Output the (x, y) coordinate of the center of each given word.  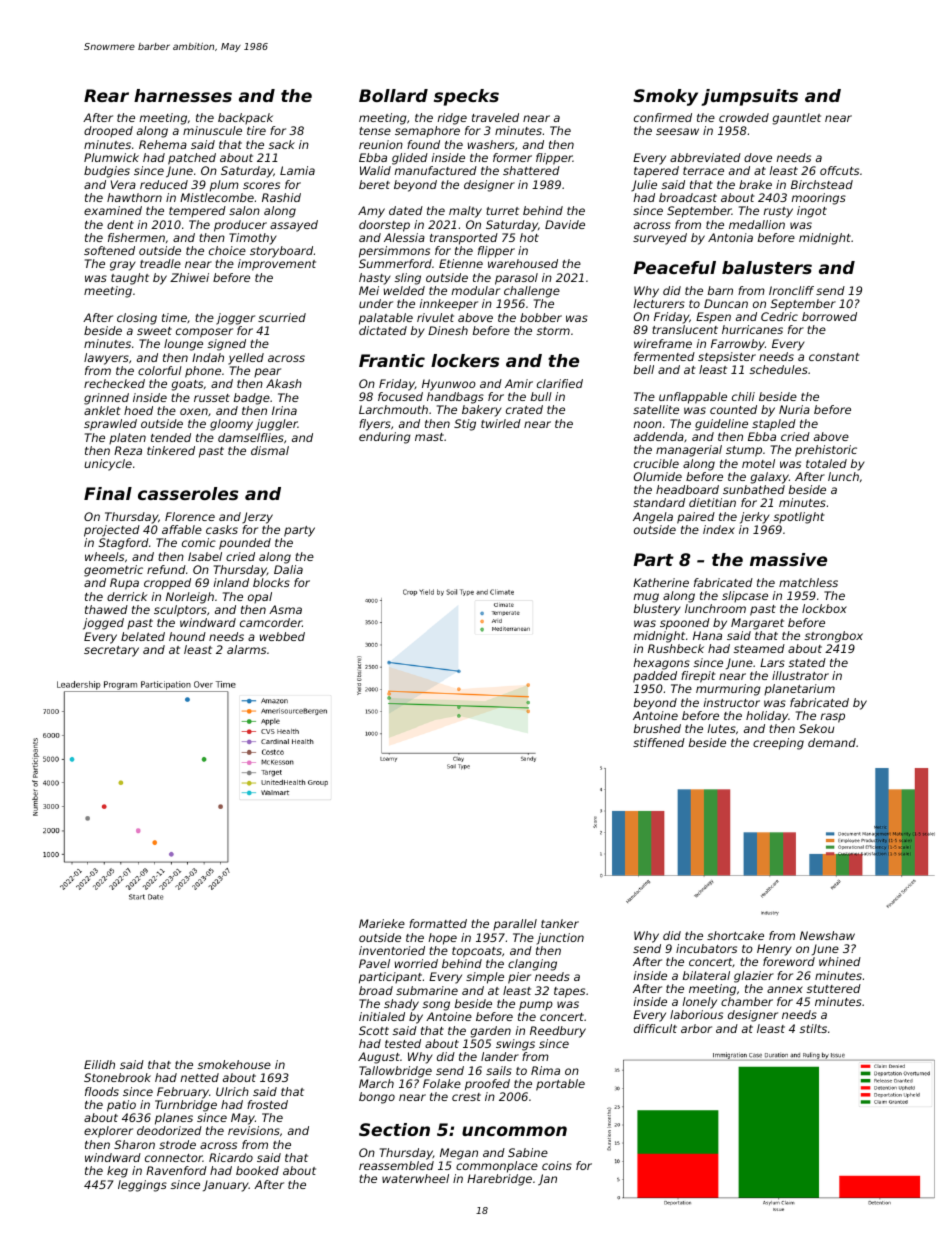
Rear (106, 95)
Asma (285, 609)
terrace (703, 171)
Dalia (288, 569)
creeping (778, 744)
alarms (246, 649)
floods (102, 1091)
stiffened (659, 742)
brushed (657, 728)
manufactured (436, 170)
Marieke (382, 923)
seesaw (677, 131)
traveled (495, 117)
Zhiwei (189, 277)
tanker (560, 923)
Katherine (661, 582)
